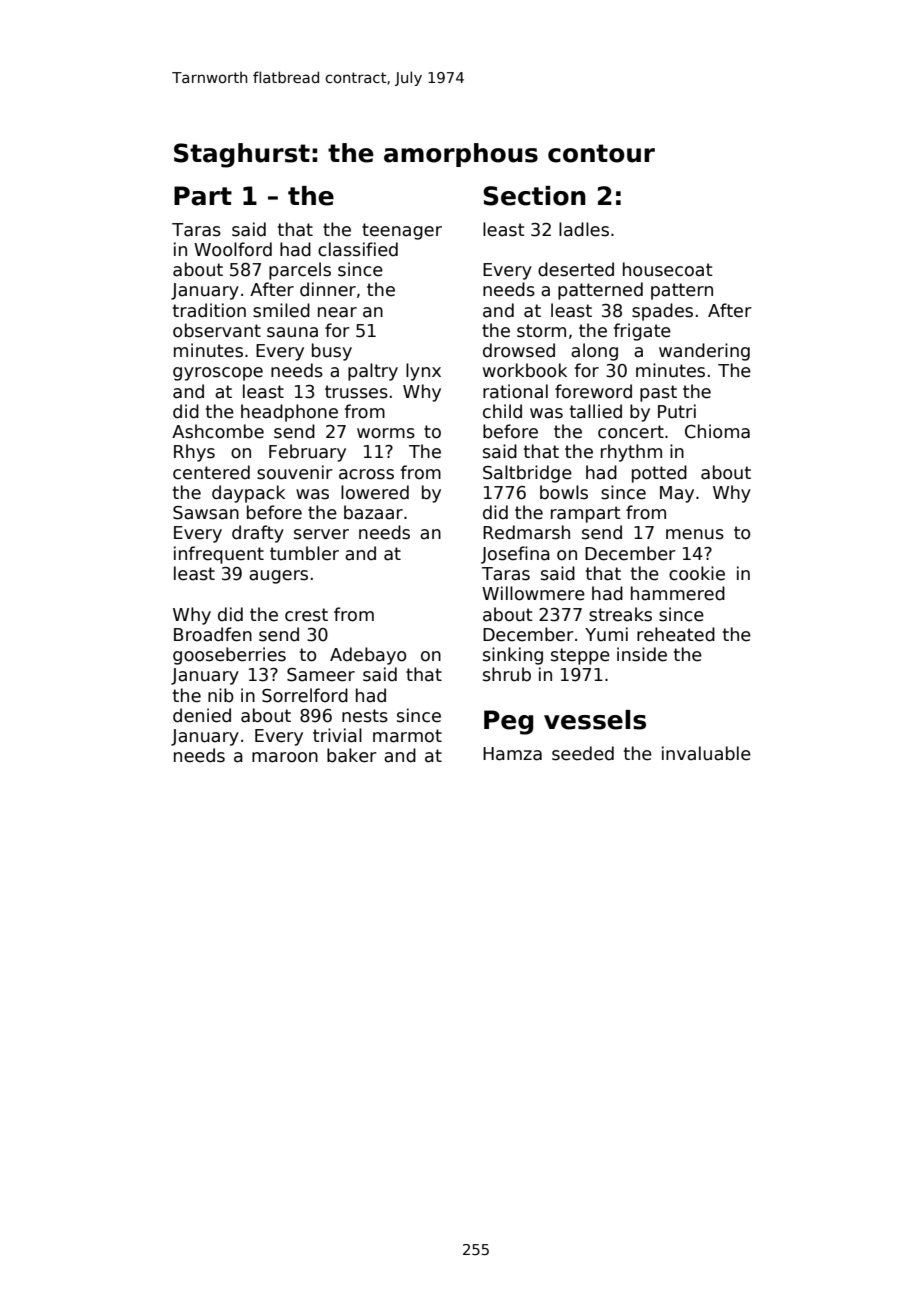 The width and height of the screenshot is (924, 1311). What do you see at coordinates (677, 494) in the screenshot?
I see `May` at bounding box center [677, 494].
